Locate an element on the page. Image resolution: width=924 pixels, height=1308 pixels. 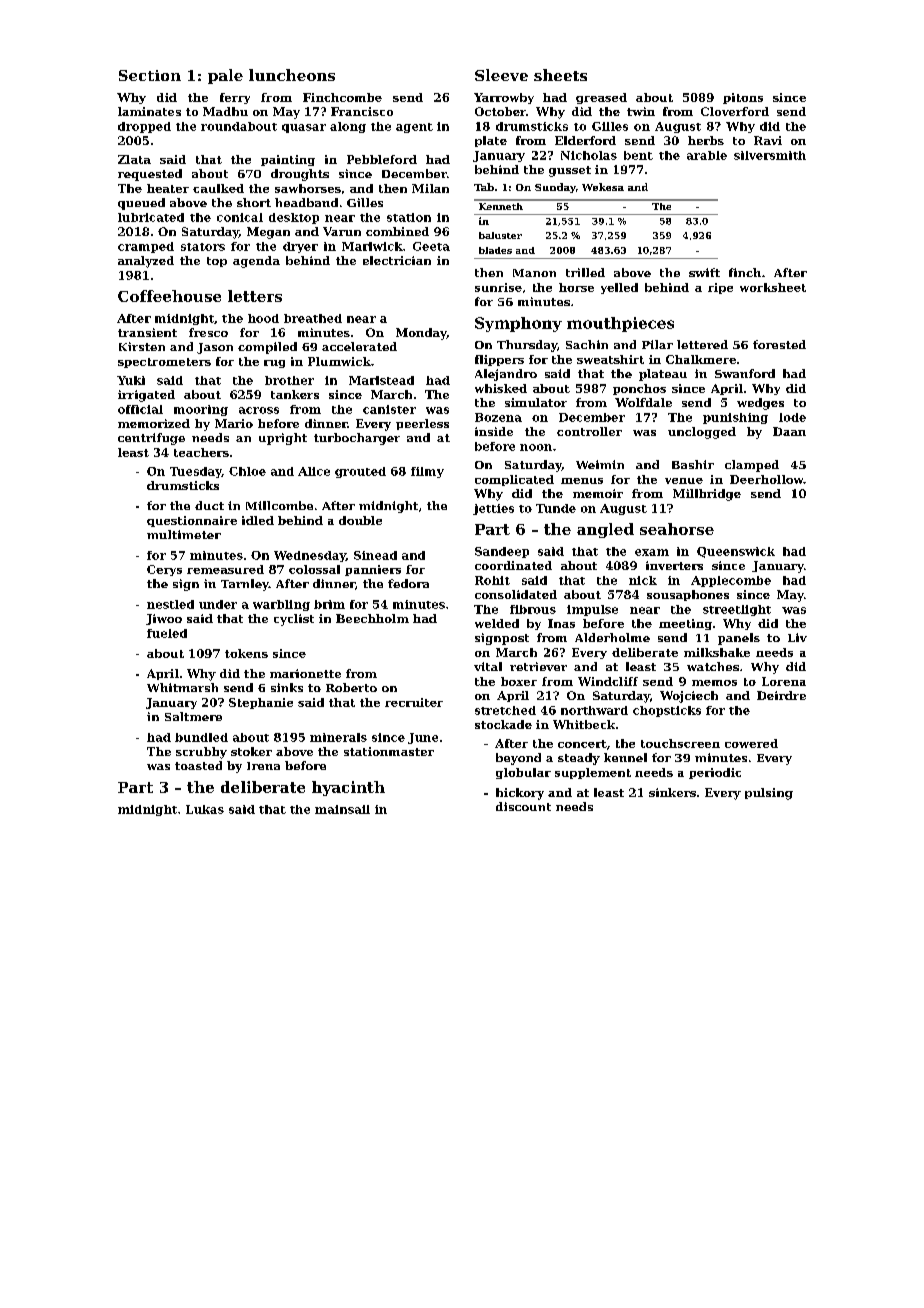
luncheons is located at coordinates (292, 75).
